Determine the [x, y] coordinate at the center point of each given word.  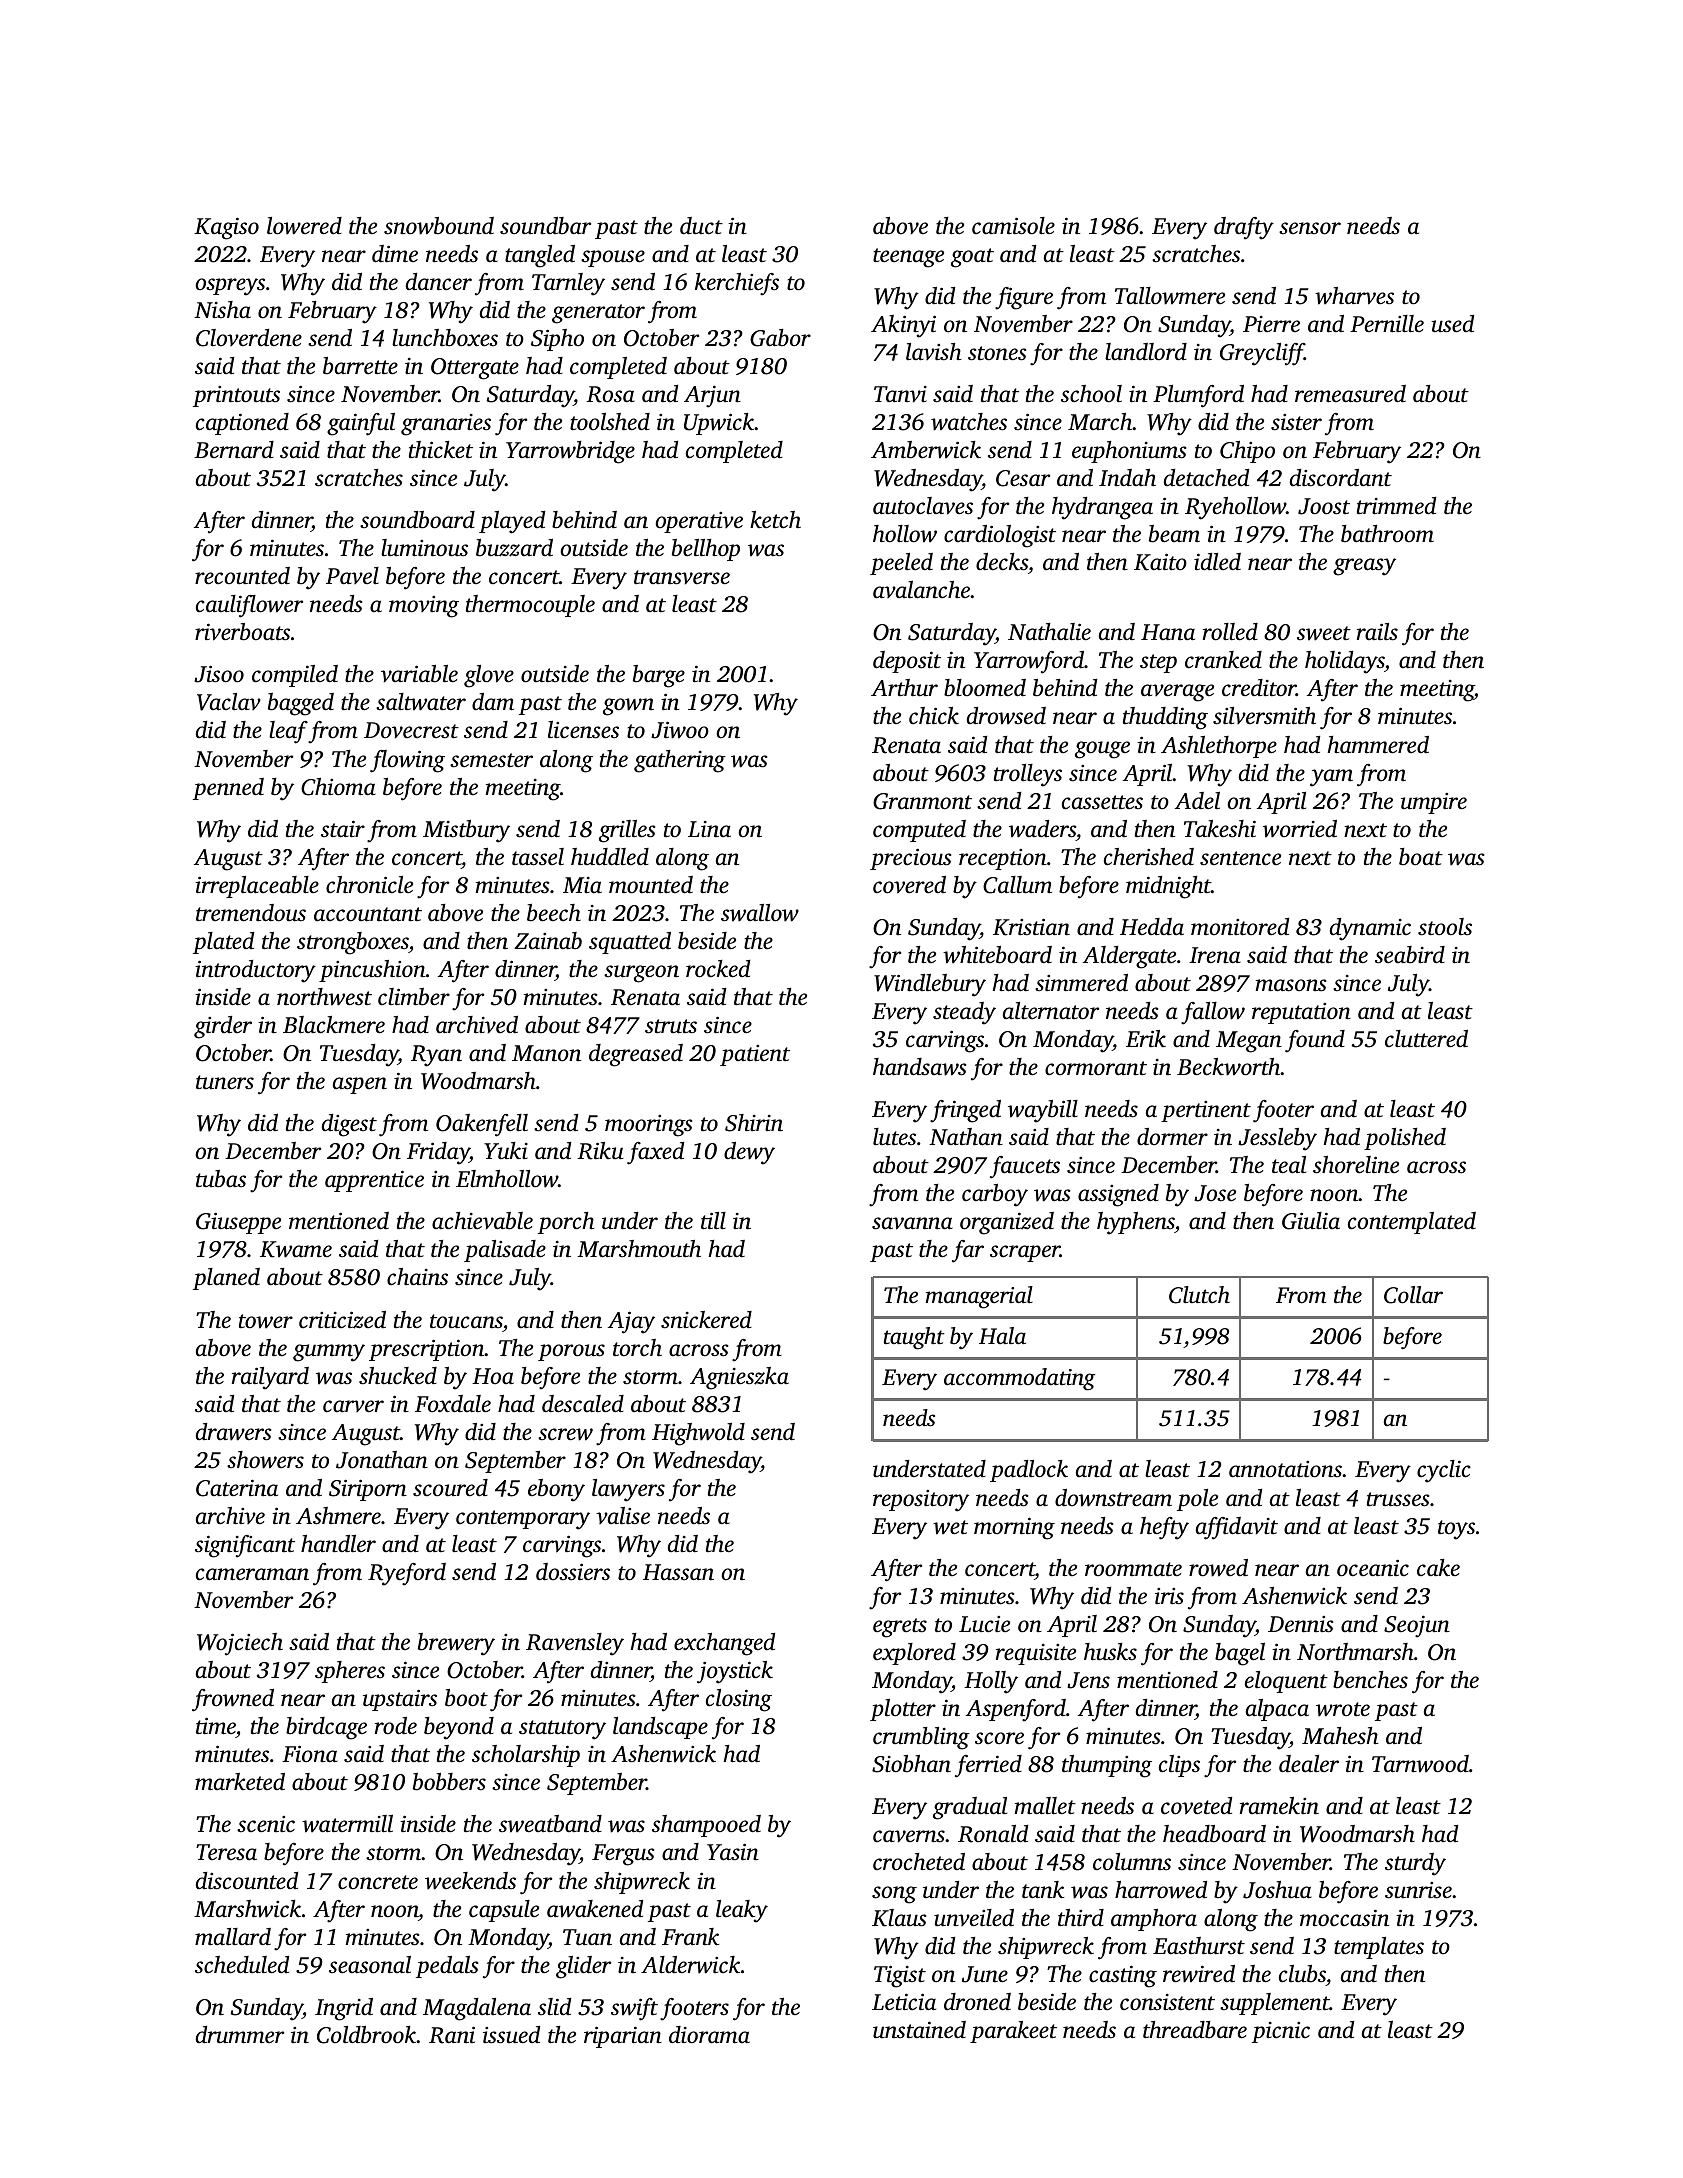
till [713, 1220]
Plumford [1198, 396]
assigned [1118, 1195]
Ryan [436, 1056]
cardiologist [1000, 536]
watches [969, 422]
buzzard [514, 548]
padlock [1029, 1471]
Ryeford [407, 1574]
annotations [1285, 1469]
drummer [240, 2035]
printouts [236, 396]
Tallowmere [1170, 296]
